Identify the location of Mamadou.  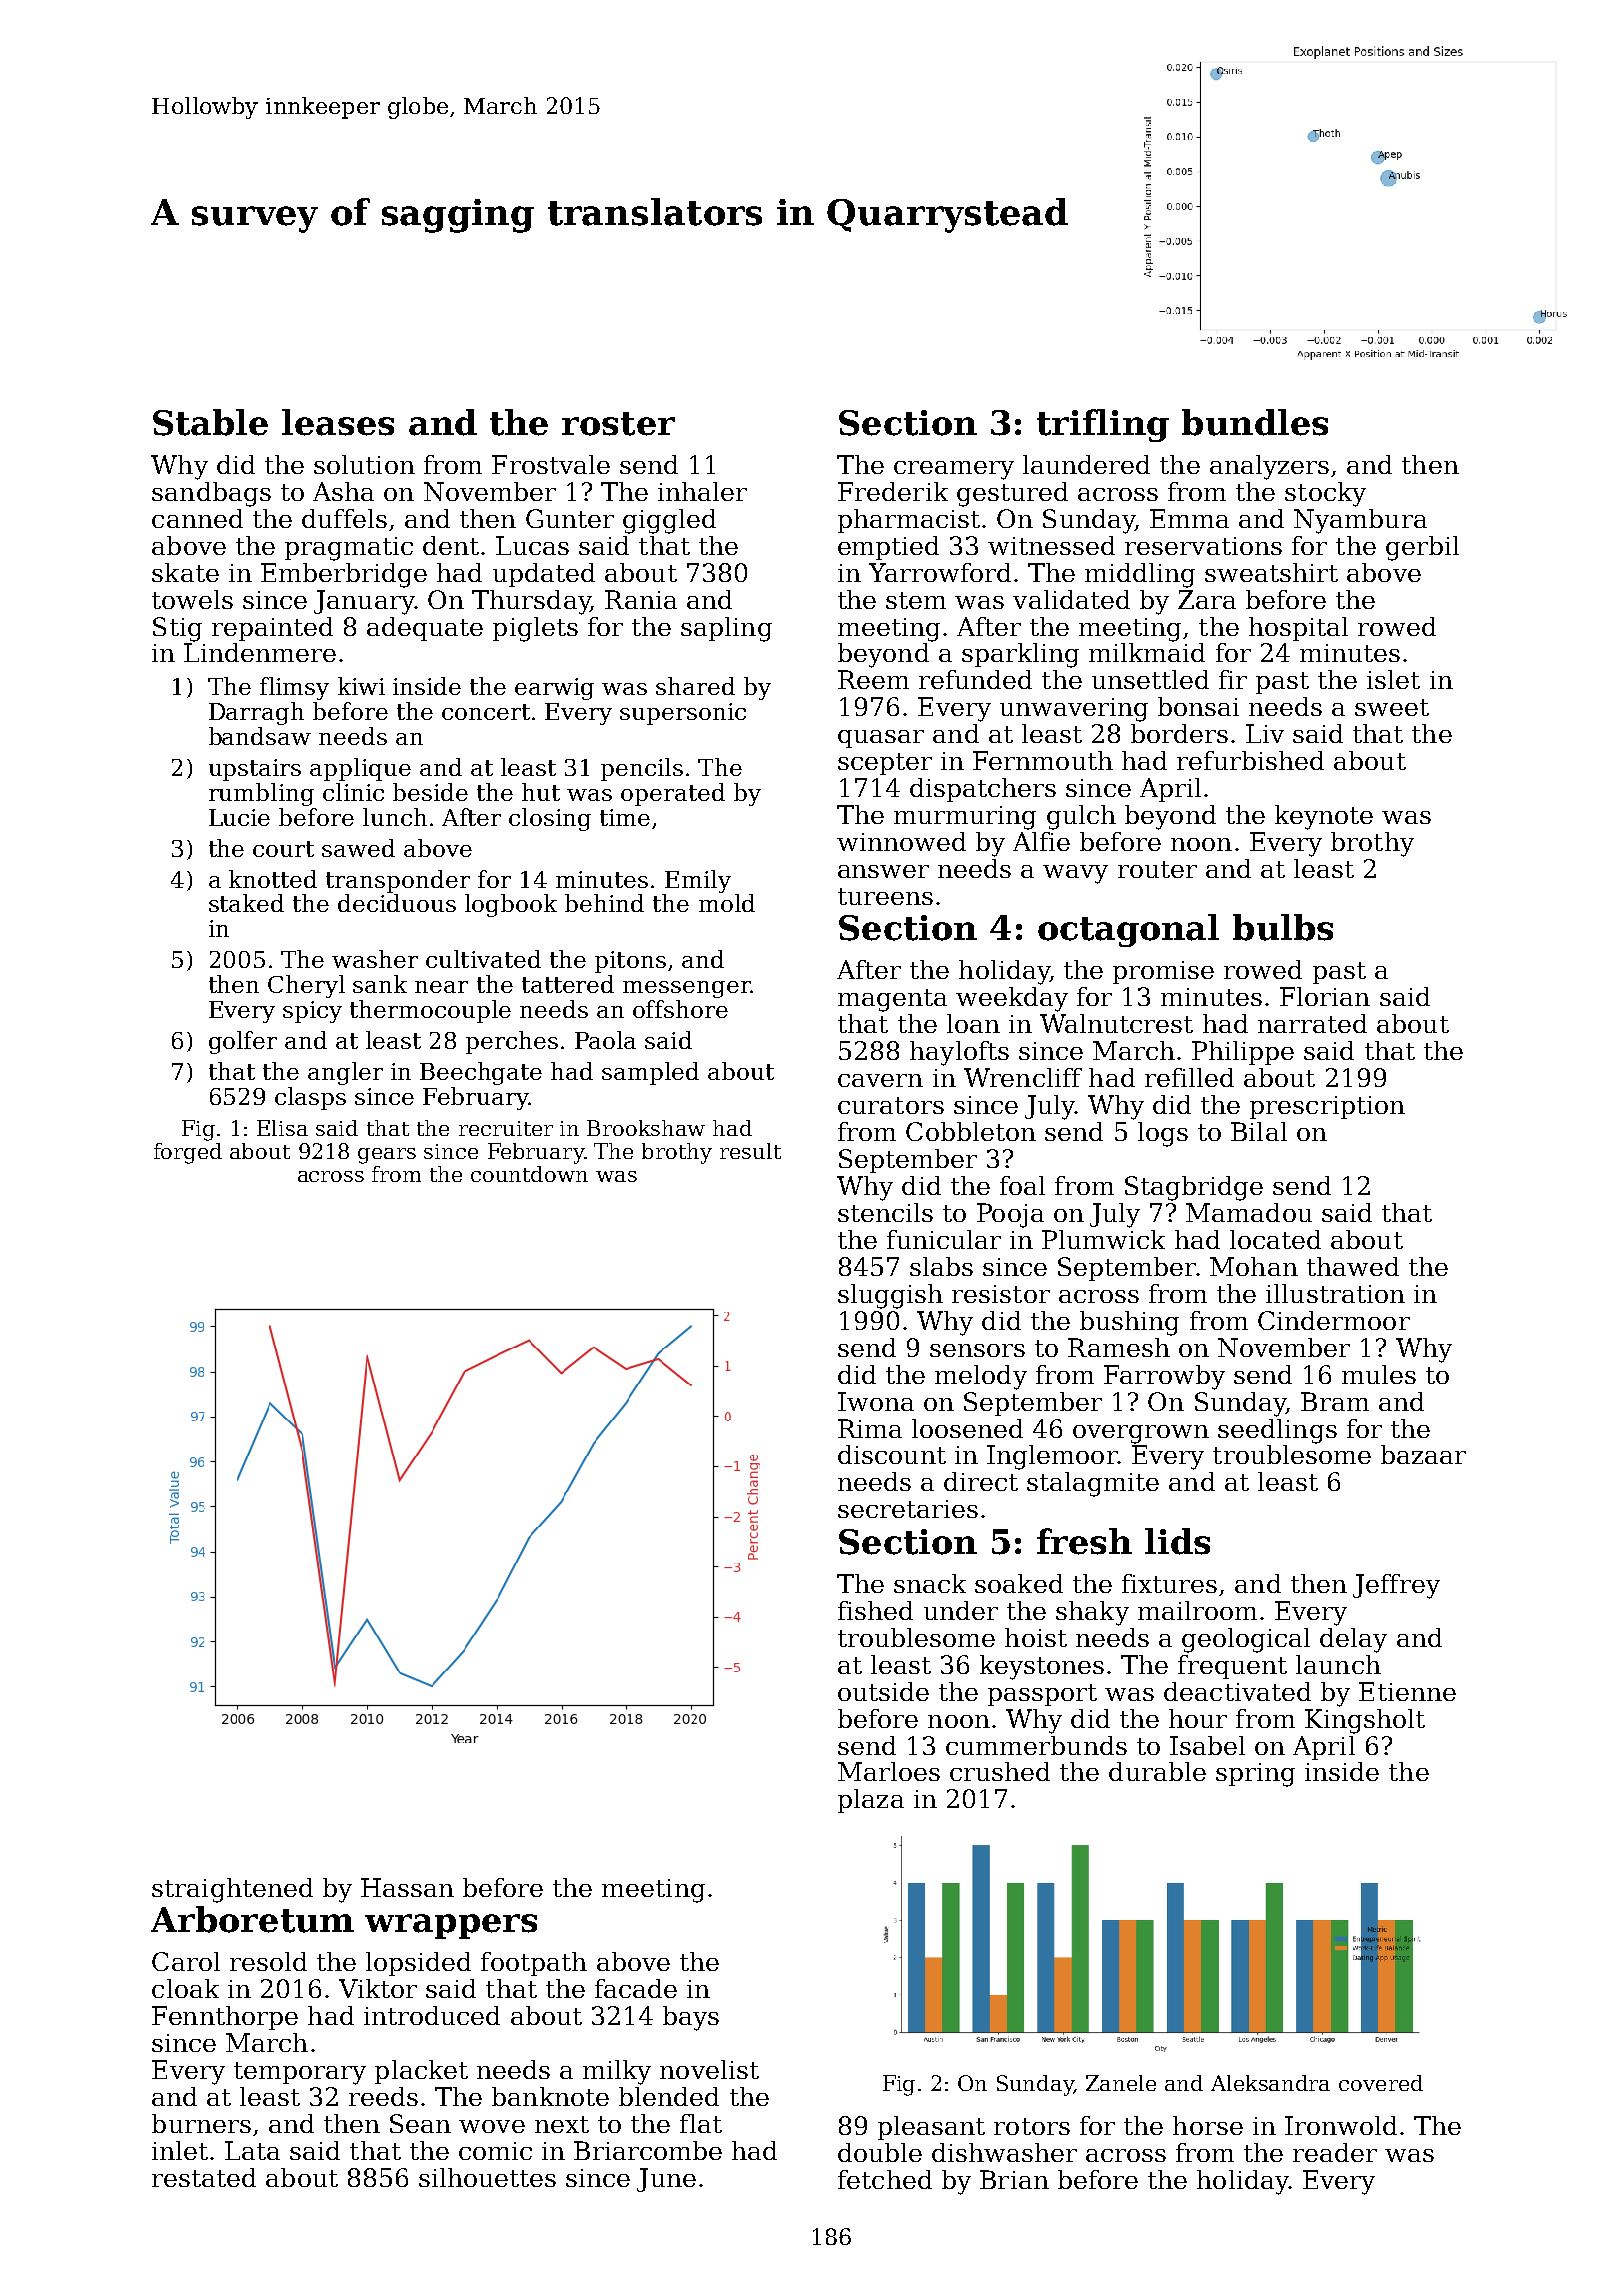
(1249, 1212).
